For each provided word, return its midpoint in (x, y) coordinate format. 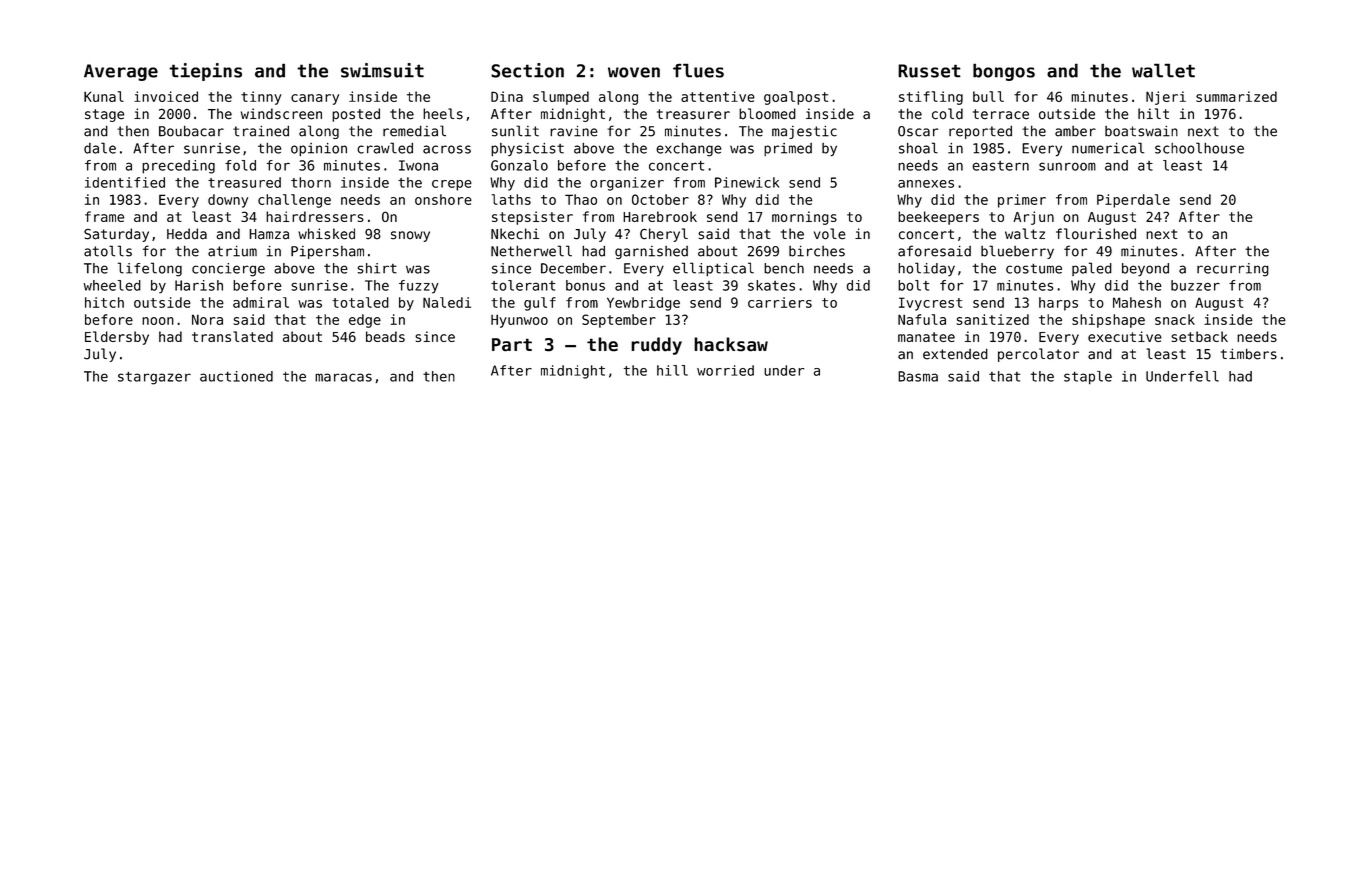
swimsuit (382, 70)
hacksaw (731, 344)
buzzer (1195, 285)
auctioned (236, 376)
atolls (108, 251)
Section (527, 70)
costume (1034, 268)
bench (784, 268)
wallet (1163, 70)
